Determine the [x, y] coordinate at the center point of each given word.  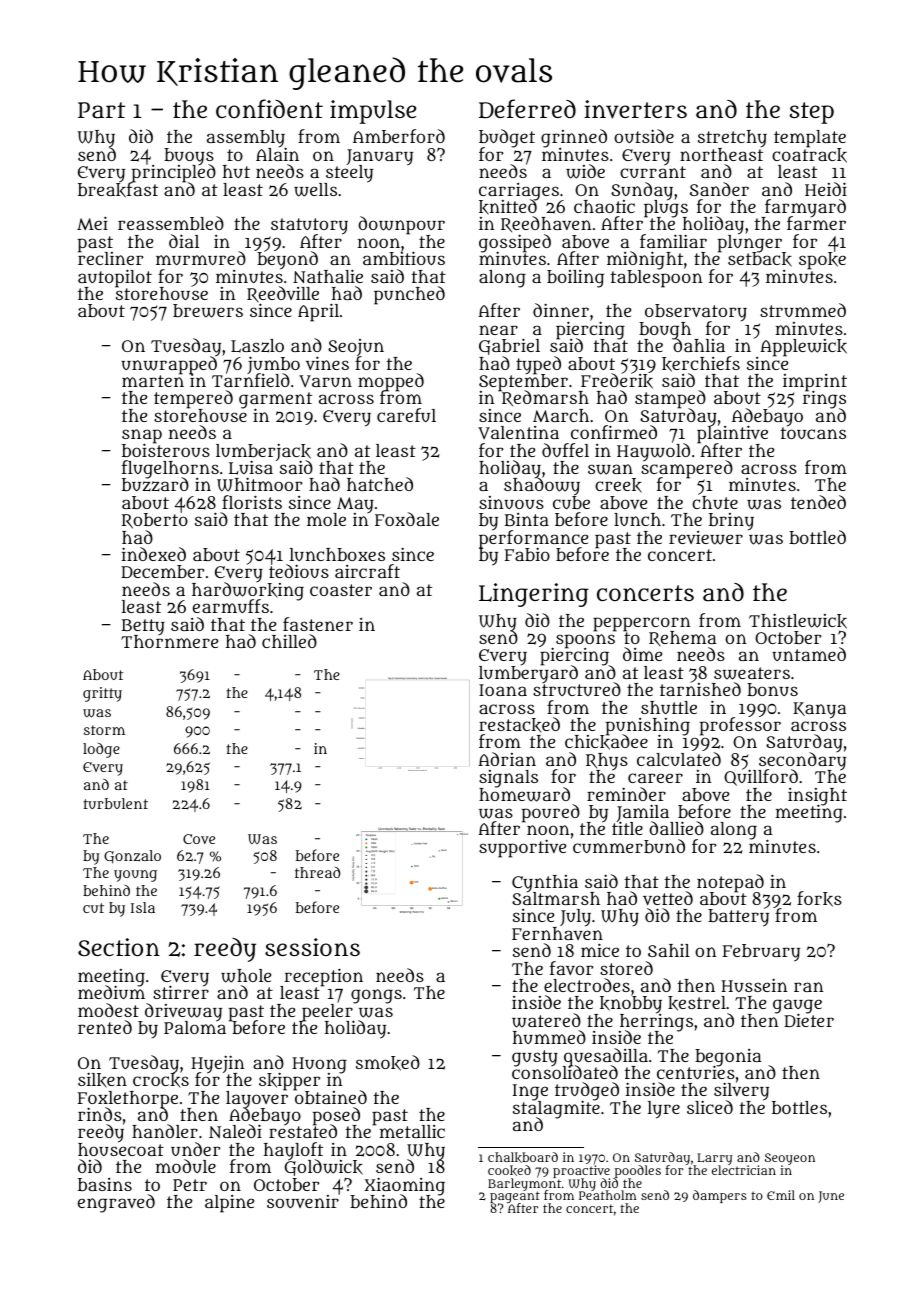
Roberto [155, 521]
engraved [116, 1203]
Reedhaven [546, 224]
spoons [585, 641]
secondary [802, 761]
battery [738, 918]
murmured [201, 258]
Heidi [826, 189]
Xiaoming [405, 1186]
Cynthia [545, 883]
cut [93, 908]
